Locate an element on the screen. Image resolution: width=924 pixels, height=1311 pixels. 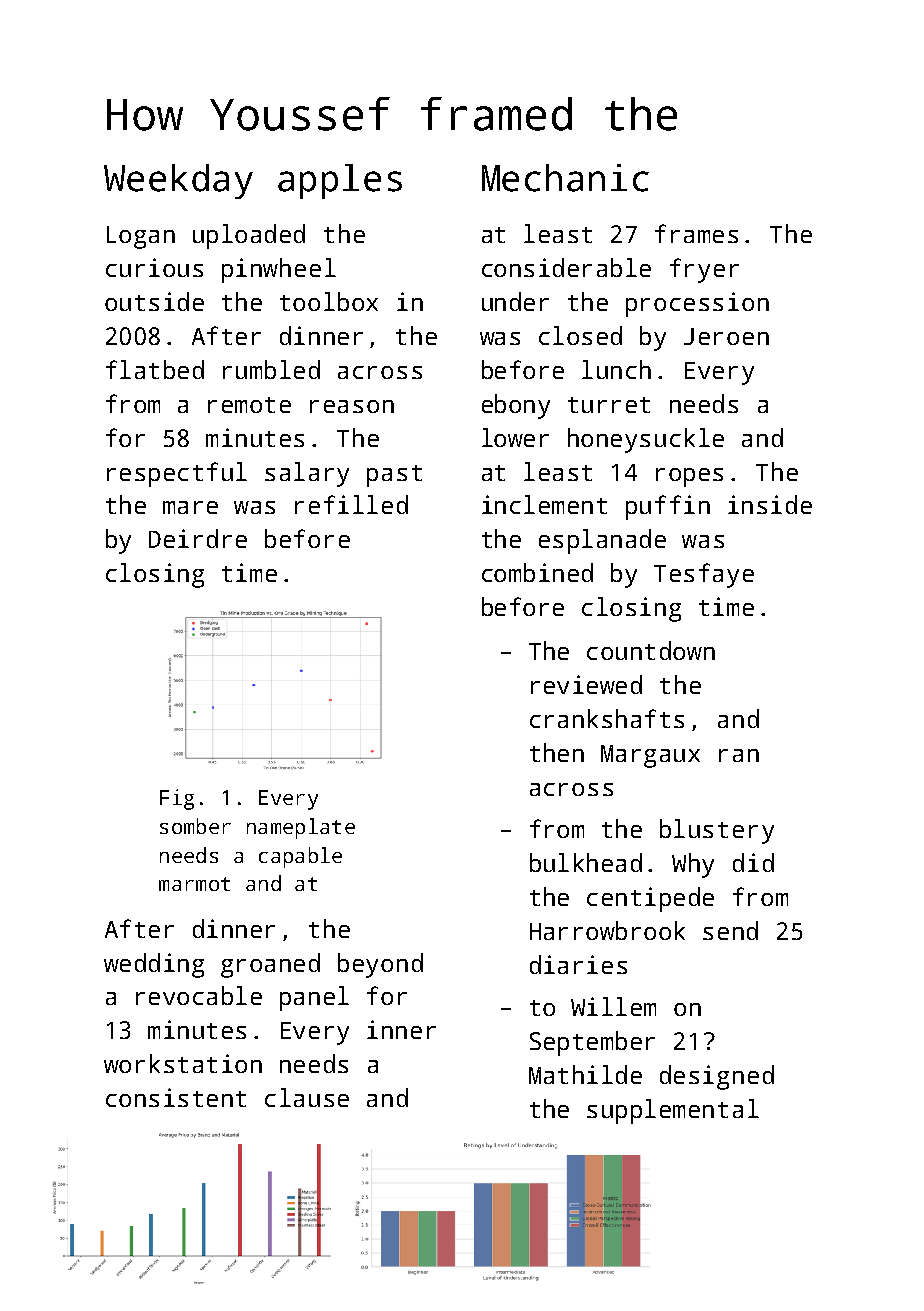
beyond is located at coordinates (380, 965).
